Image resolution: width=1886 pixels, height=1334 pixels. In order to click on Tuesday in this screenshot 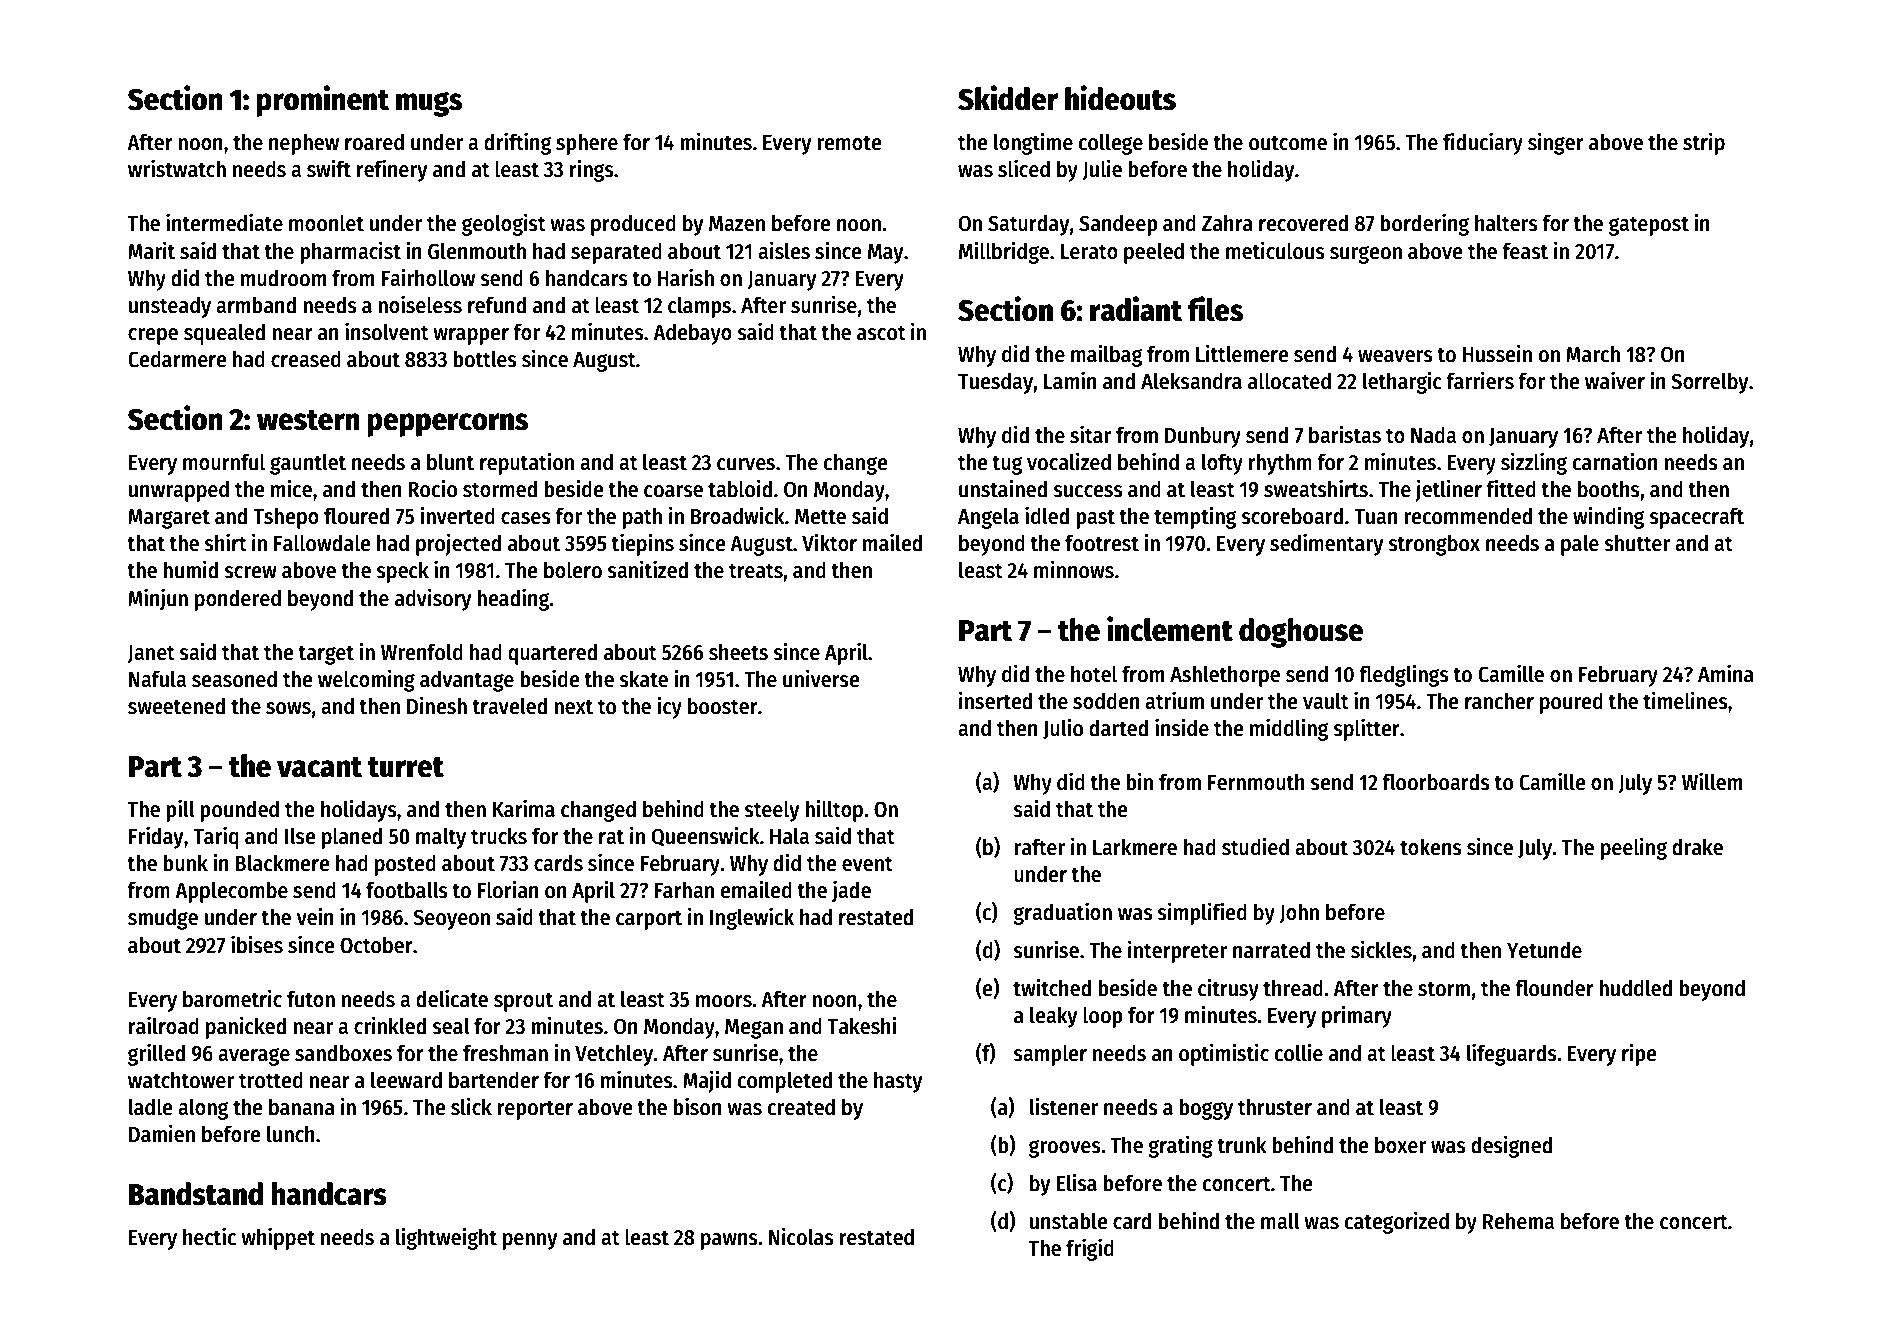, I will do `click(996, 383)`.
